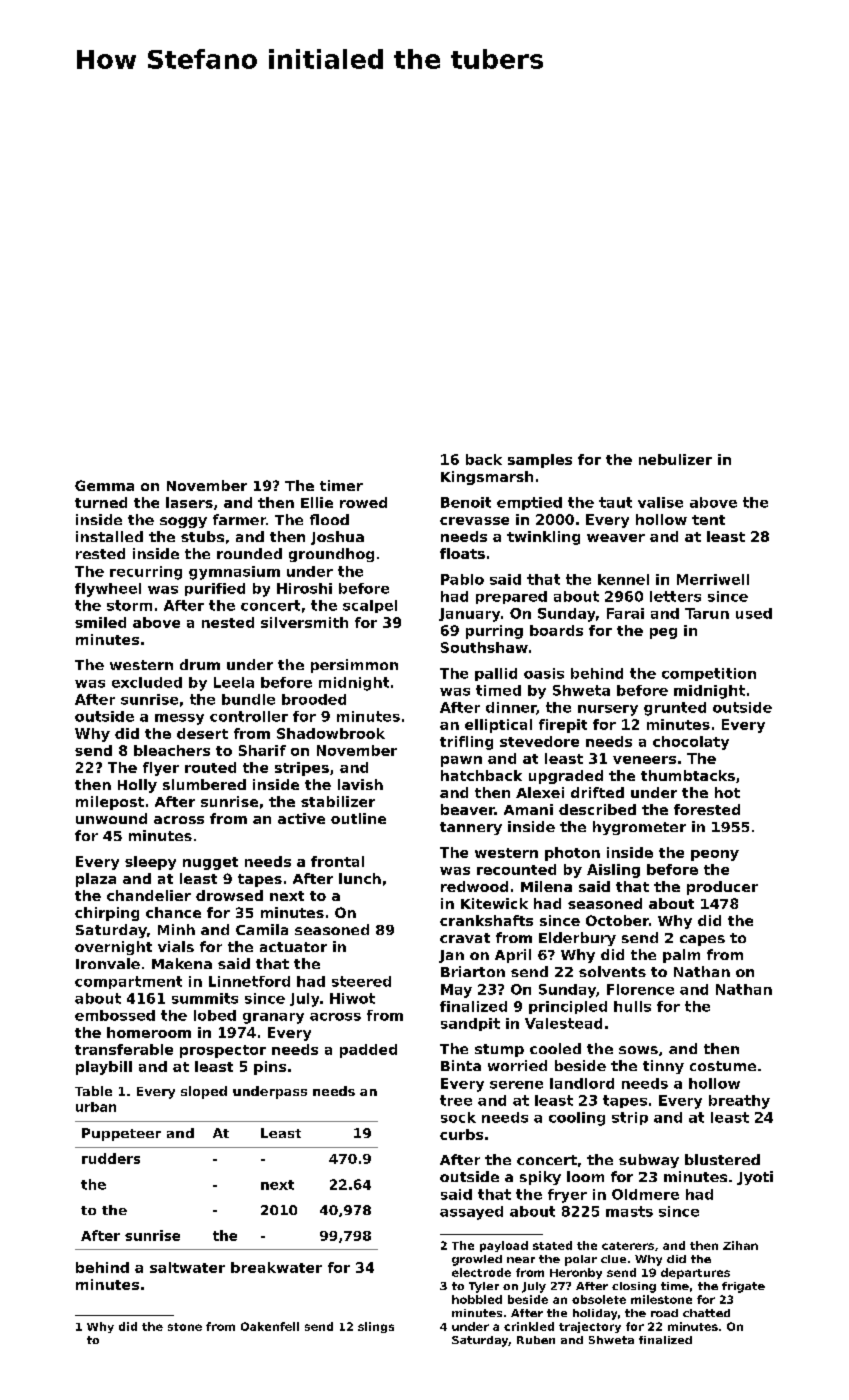 Image resolution: width=849 pixels, height=1400 pixels. I want to click on Kingsmarsh, so click(487, 478).
